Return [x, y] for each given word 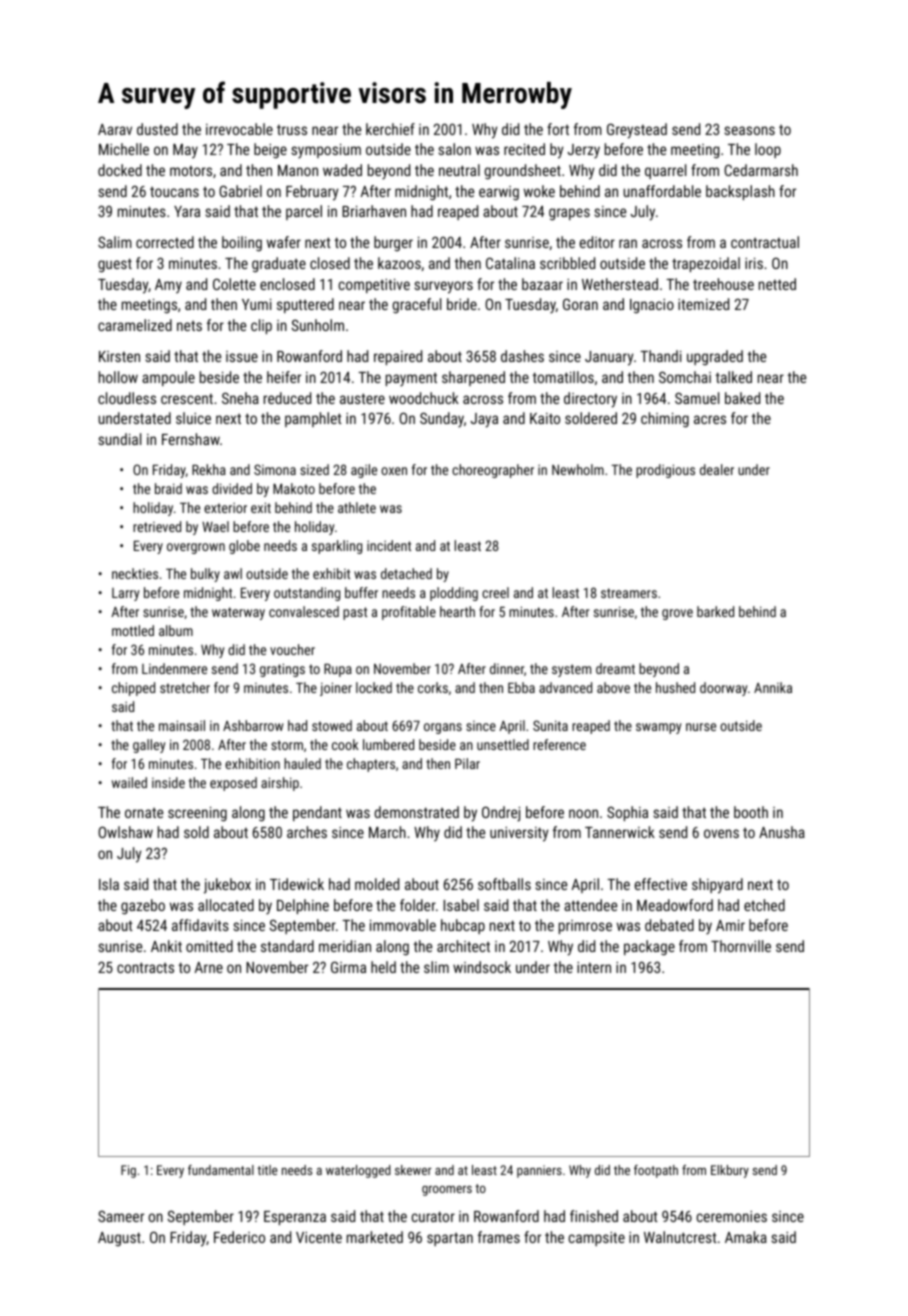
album [176, 630]
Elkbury [730, 1171]
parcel [304, 212]
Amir [730, 925]
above [613, 687]
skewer [413, 1170]
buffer [361, 592]
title [267, 1170]
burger [393, 243]
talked [733, 377]
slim [436, 967]
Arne [209, 967]
